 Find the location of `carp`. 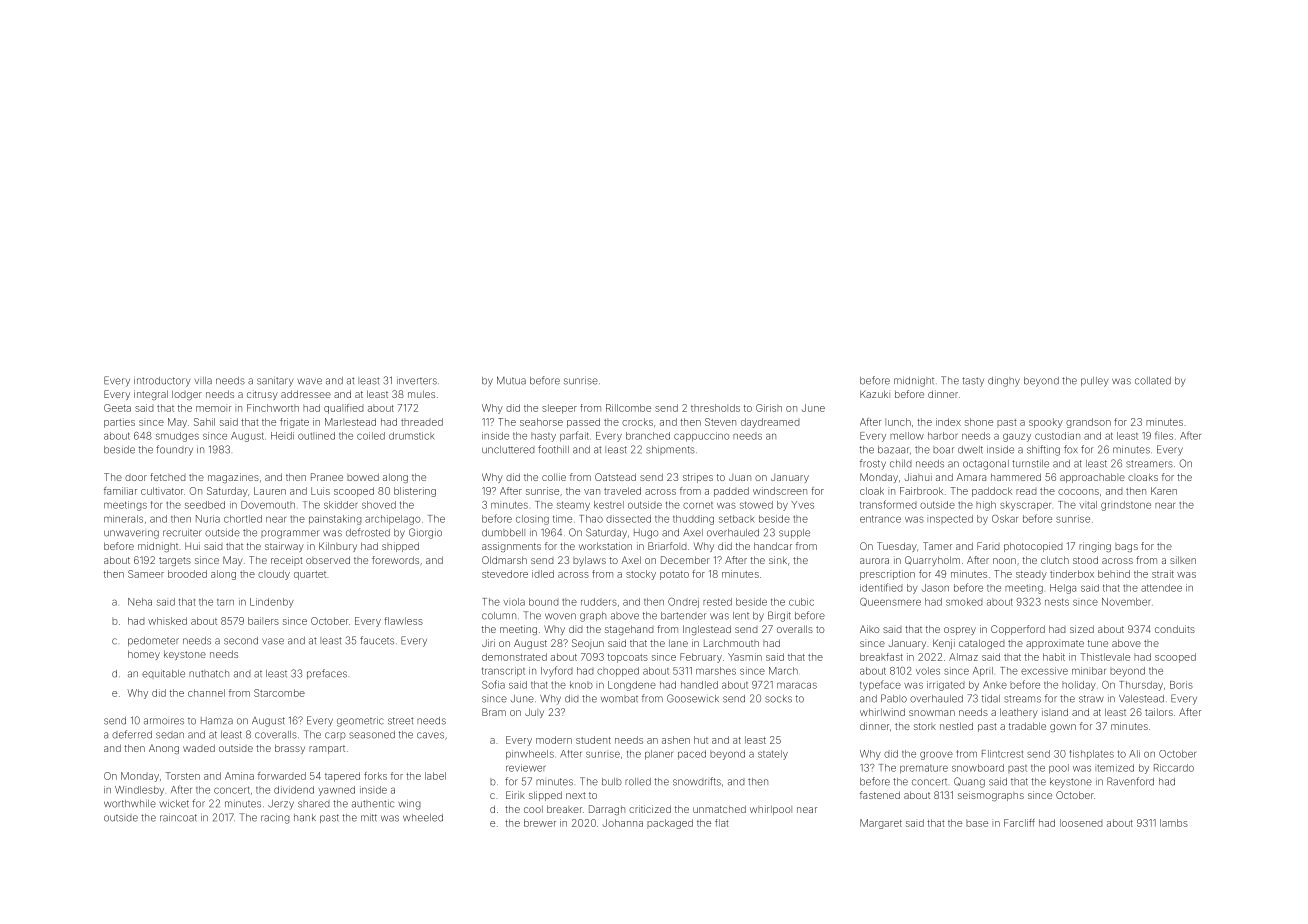

carp is located at coordinates (335, 736).
